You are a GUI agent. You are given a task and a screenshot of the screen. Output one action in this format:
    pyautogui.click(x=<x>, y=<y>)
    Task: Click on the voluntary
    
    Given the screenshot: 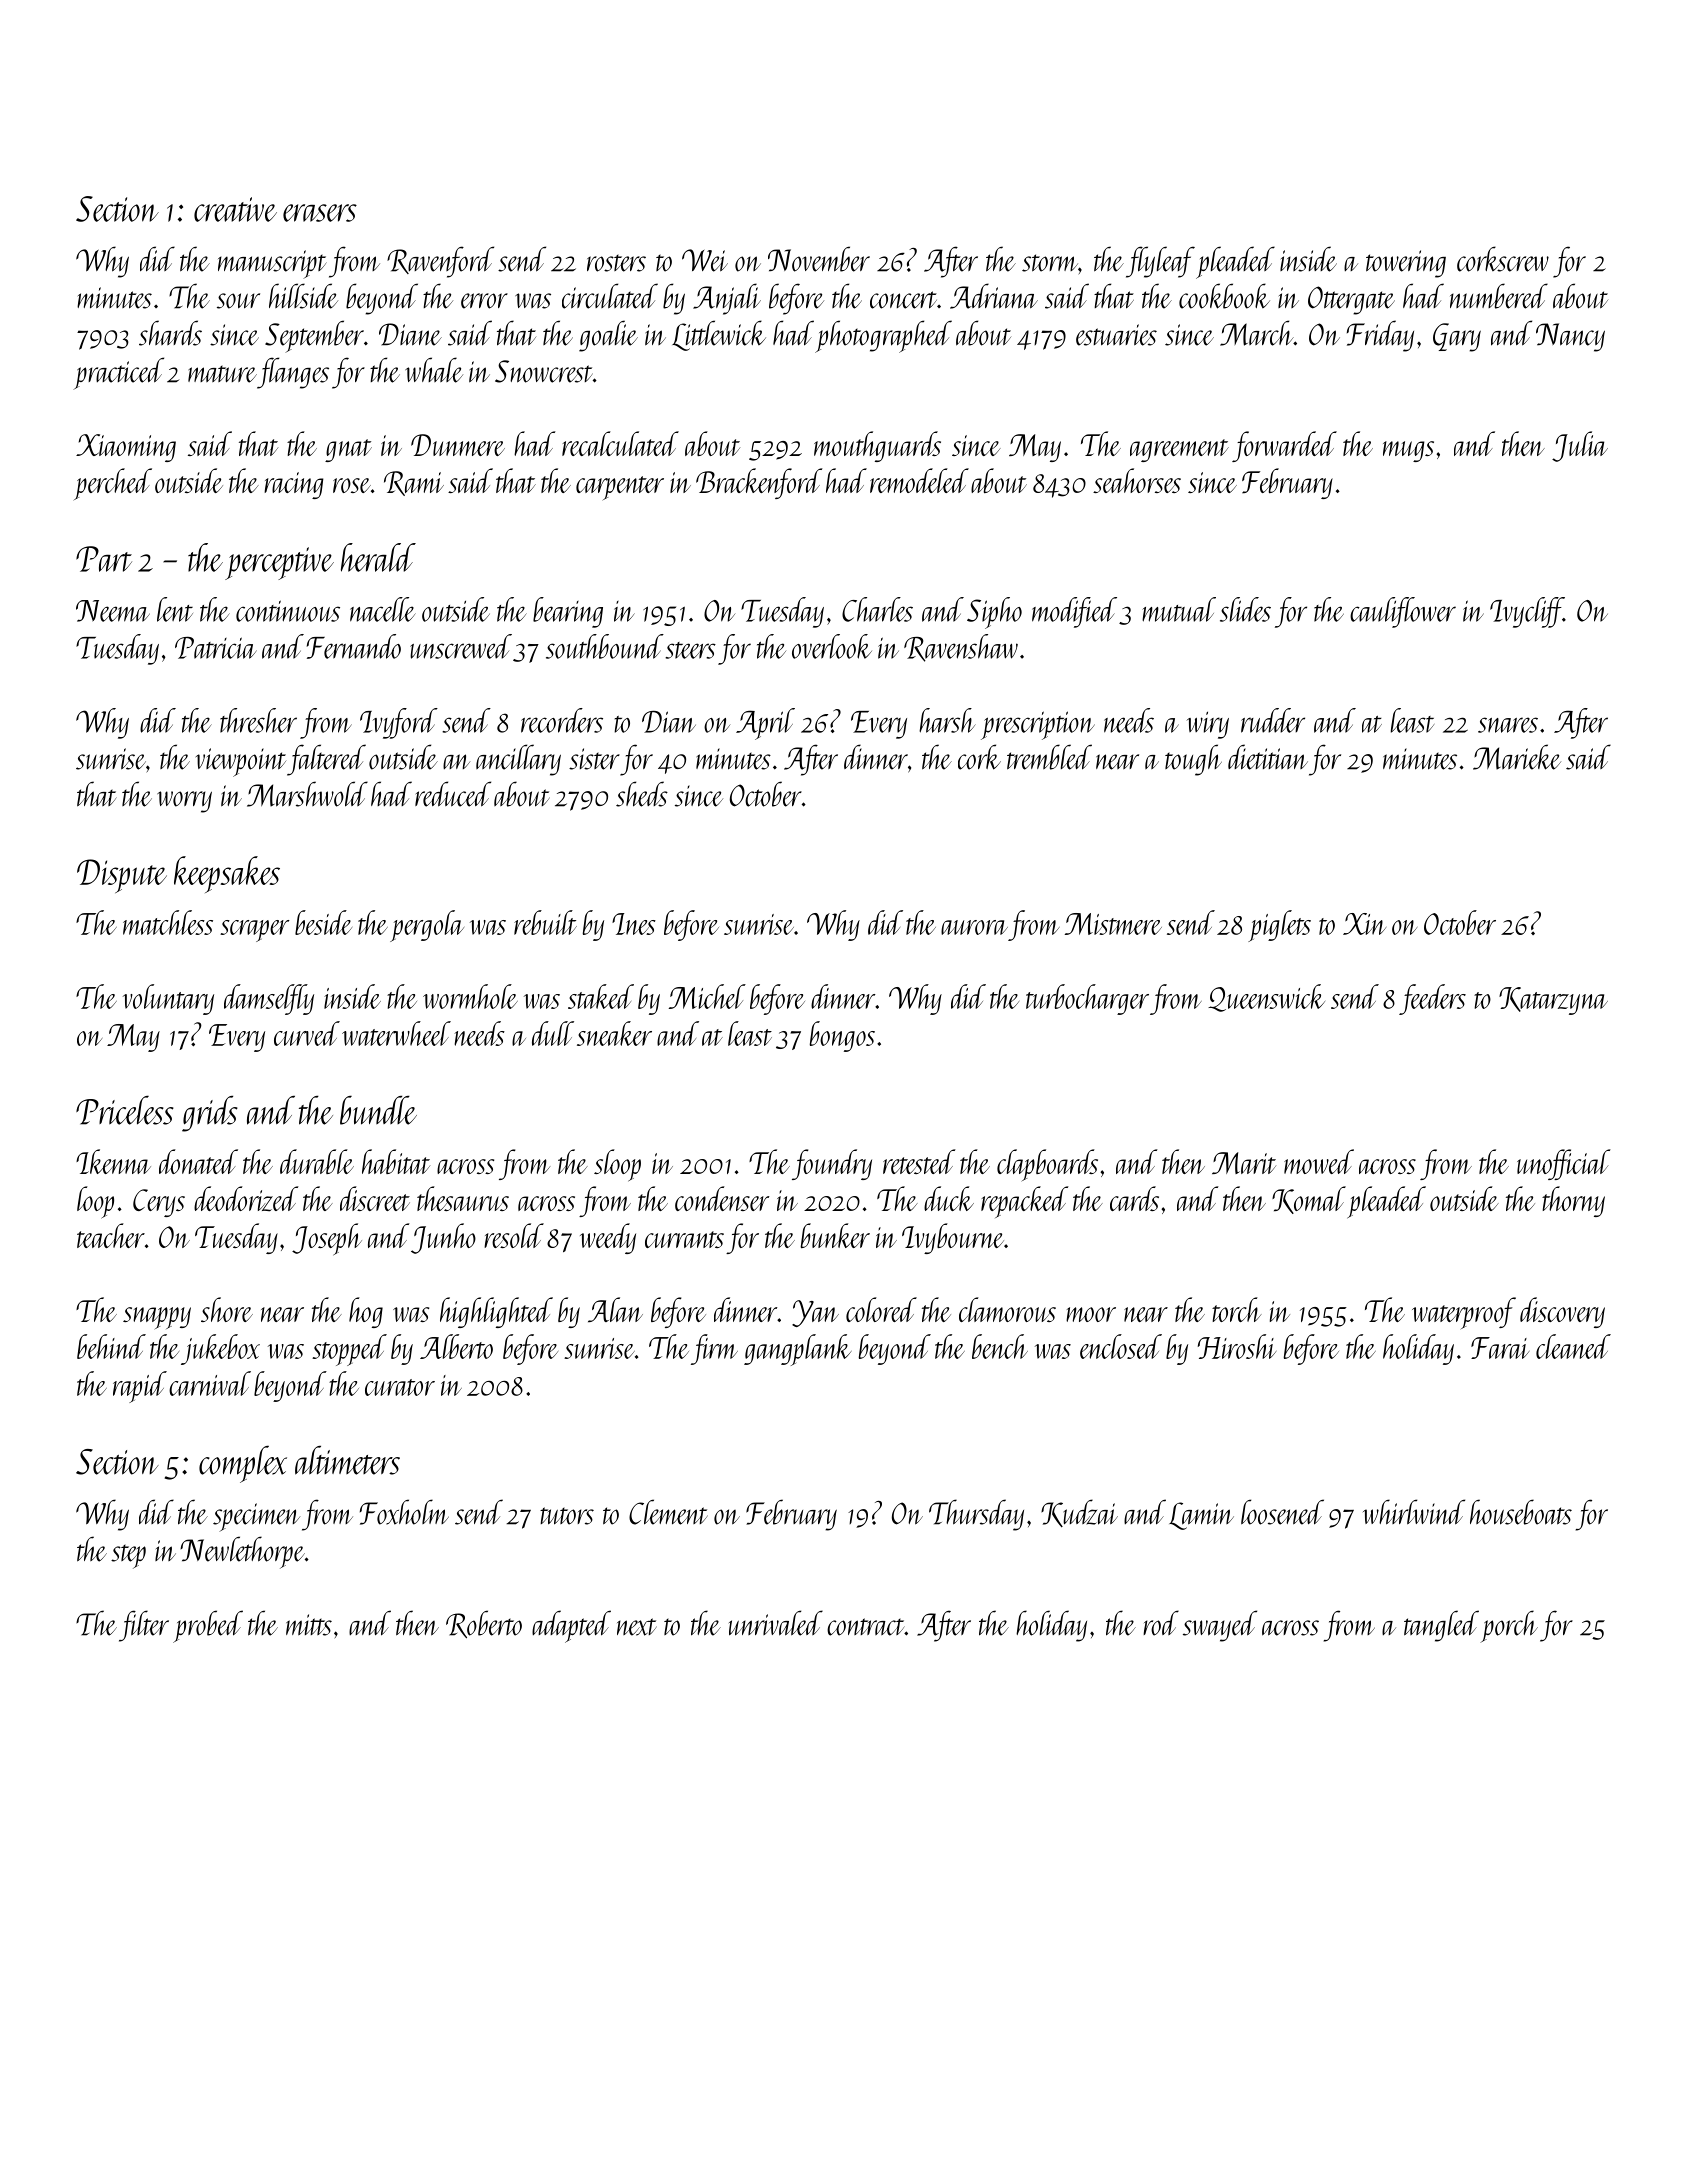 What is the action you would take?
    pyautogui.click(x=168, y=999)
